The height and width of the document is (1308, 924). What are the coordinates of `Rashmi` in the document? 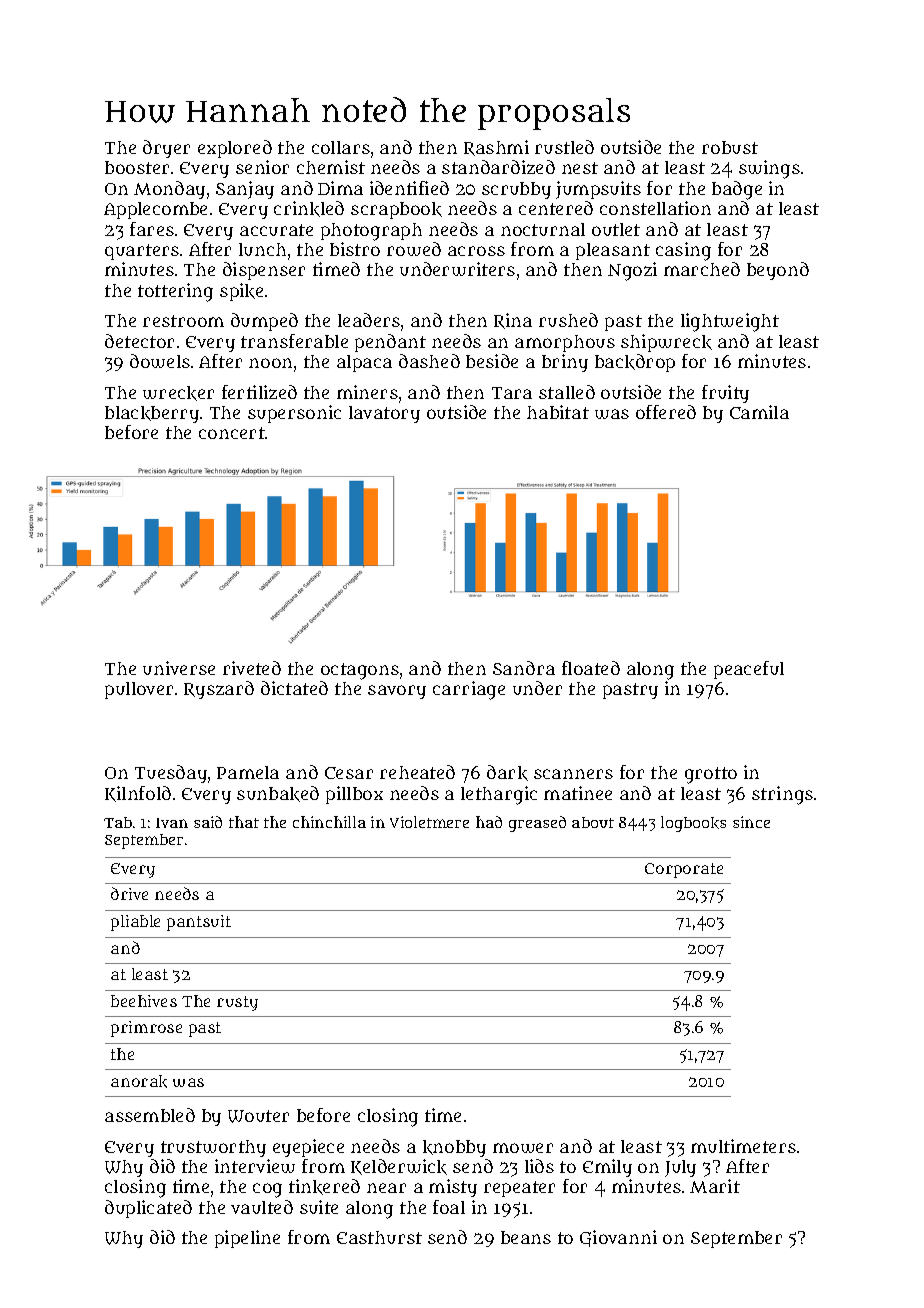 It's located at (496, 148).
